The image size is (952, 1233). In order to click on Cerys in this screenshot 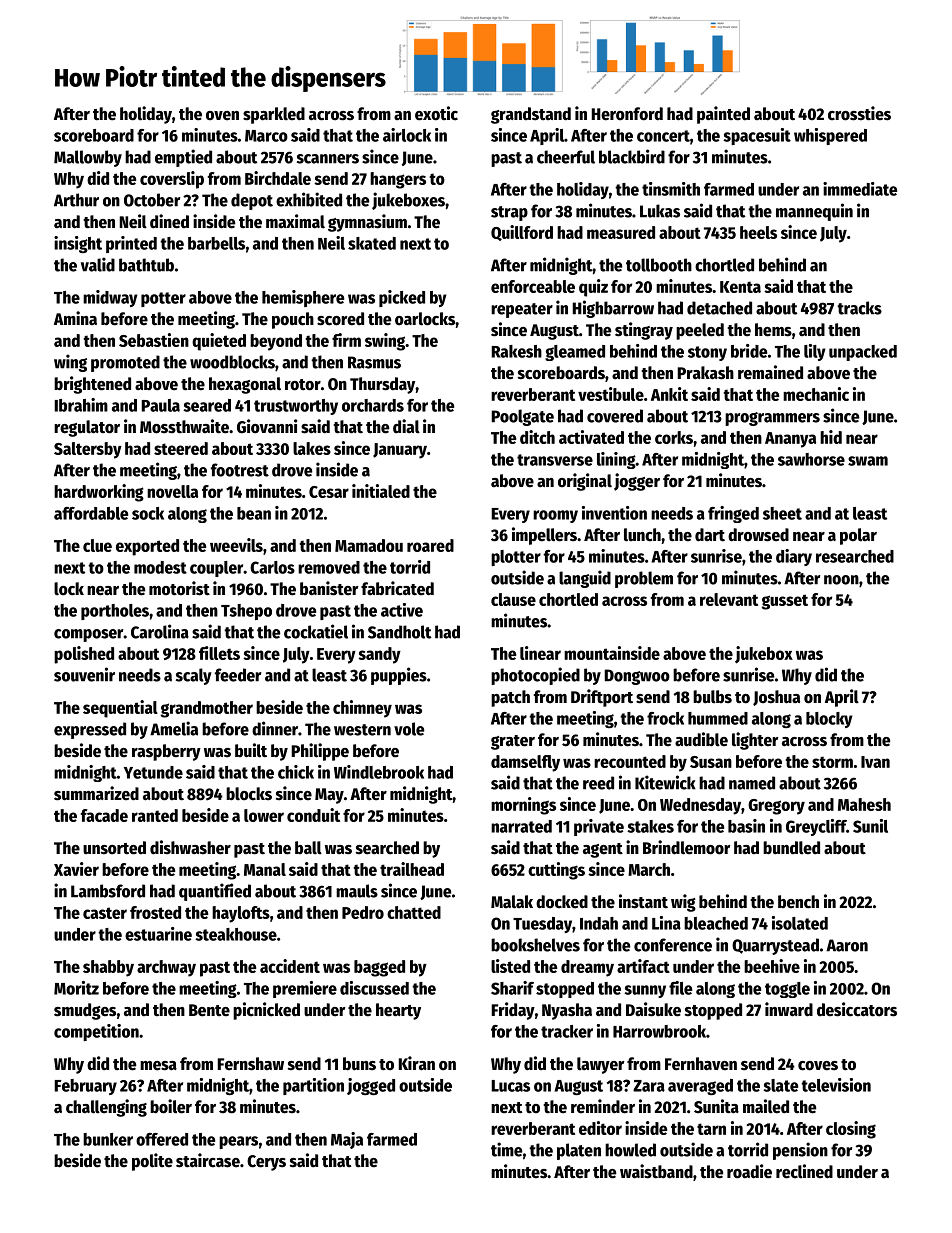, I will do `click(266, 1163)`.
